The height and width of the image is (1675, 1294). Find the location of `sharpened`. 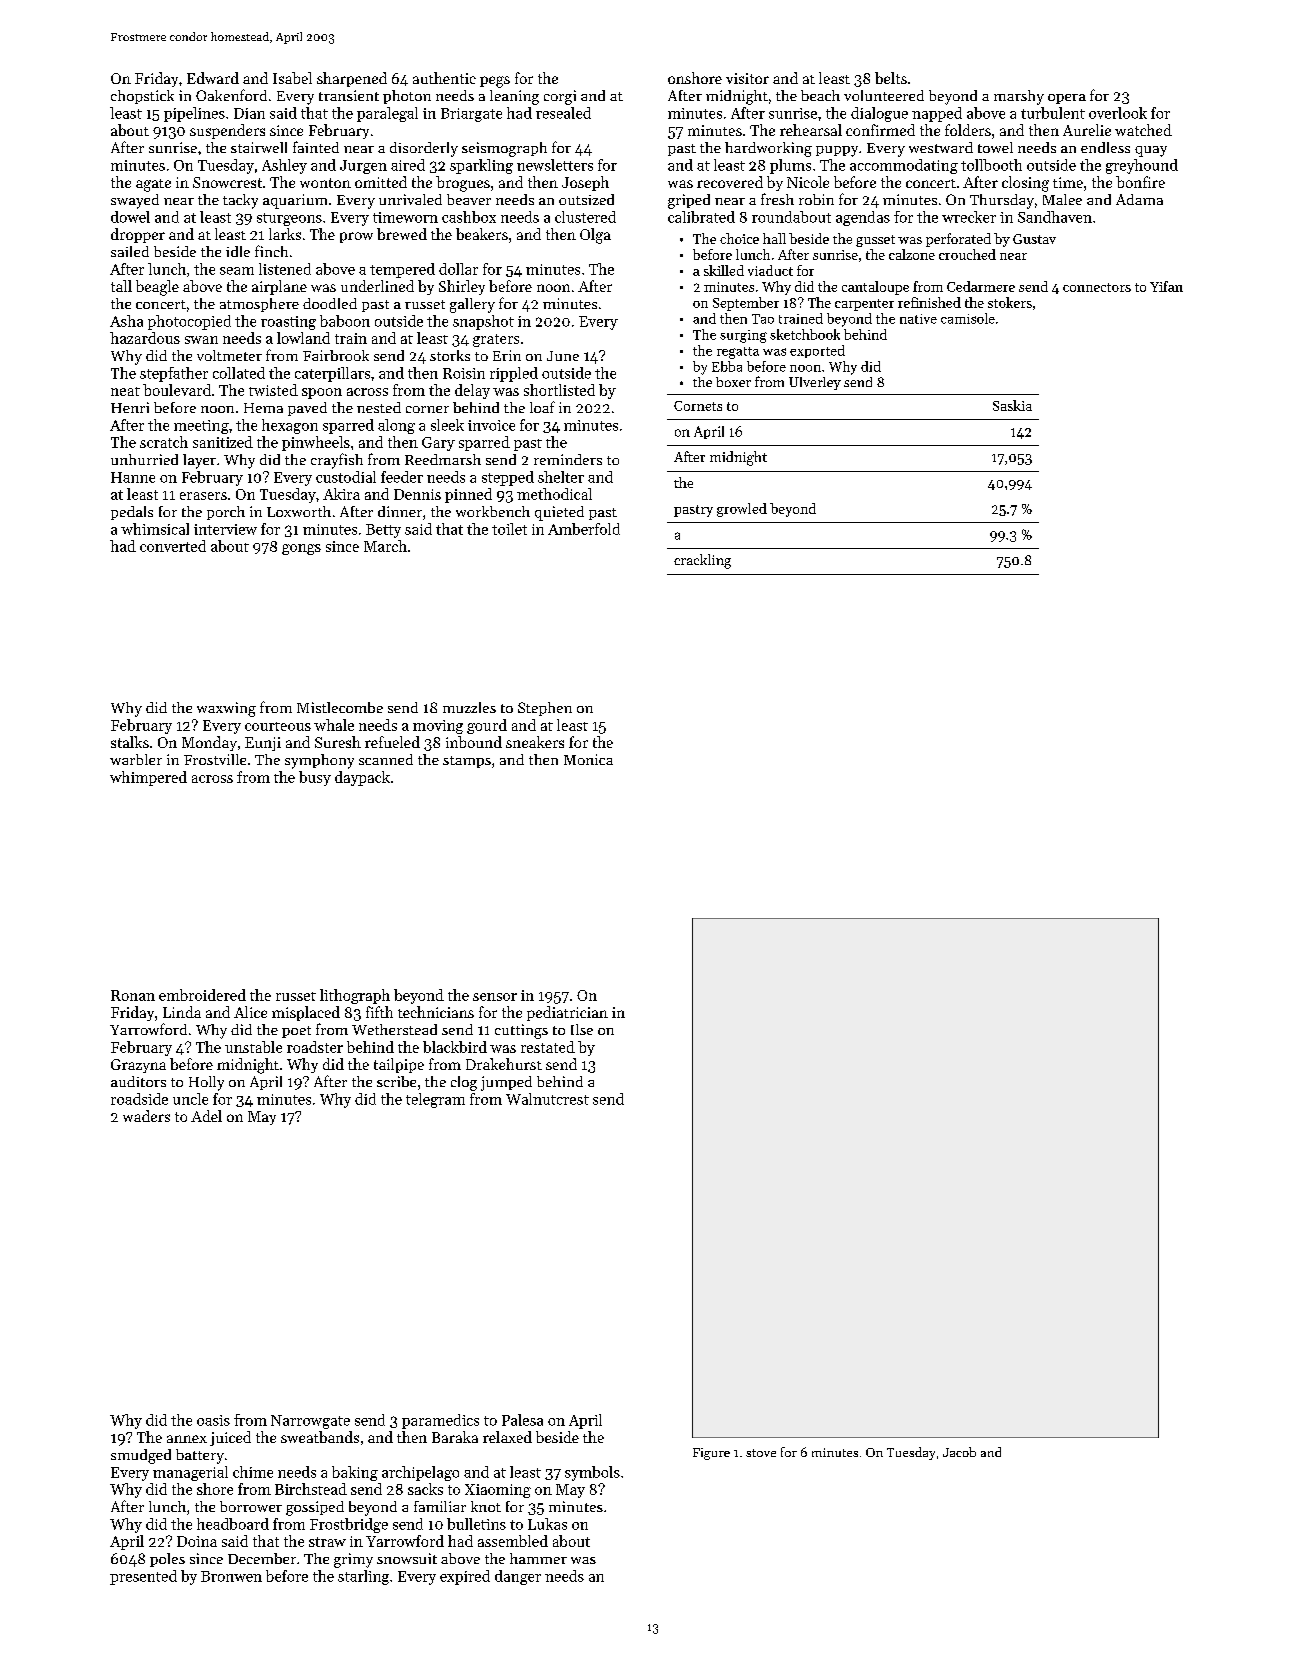

sharpened is located at coordinates (352, 79).
